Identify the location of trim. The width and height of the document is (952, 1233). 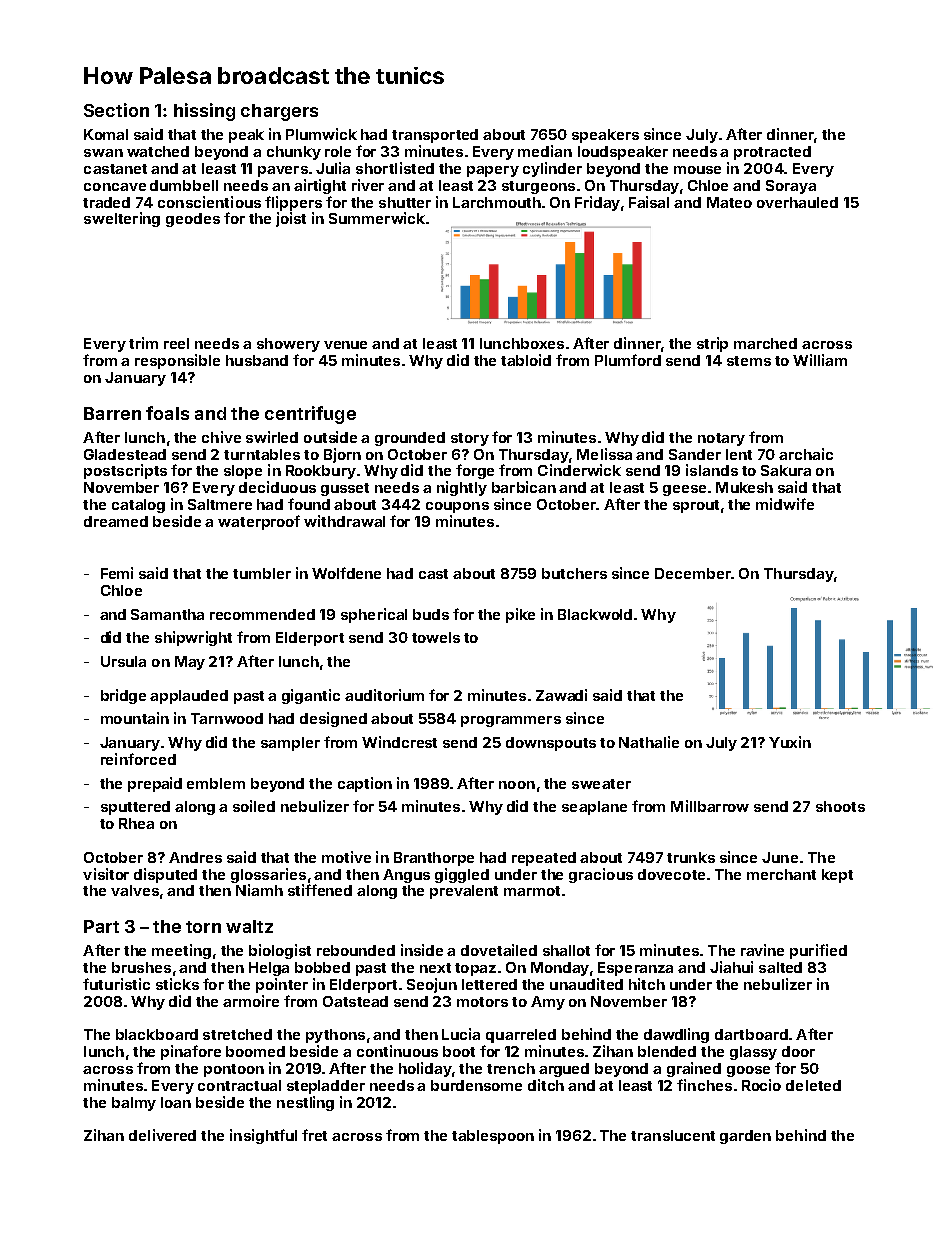
(143, 343).
